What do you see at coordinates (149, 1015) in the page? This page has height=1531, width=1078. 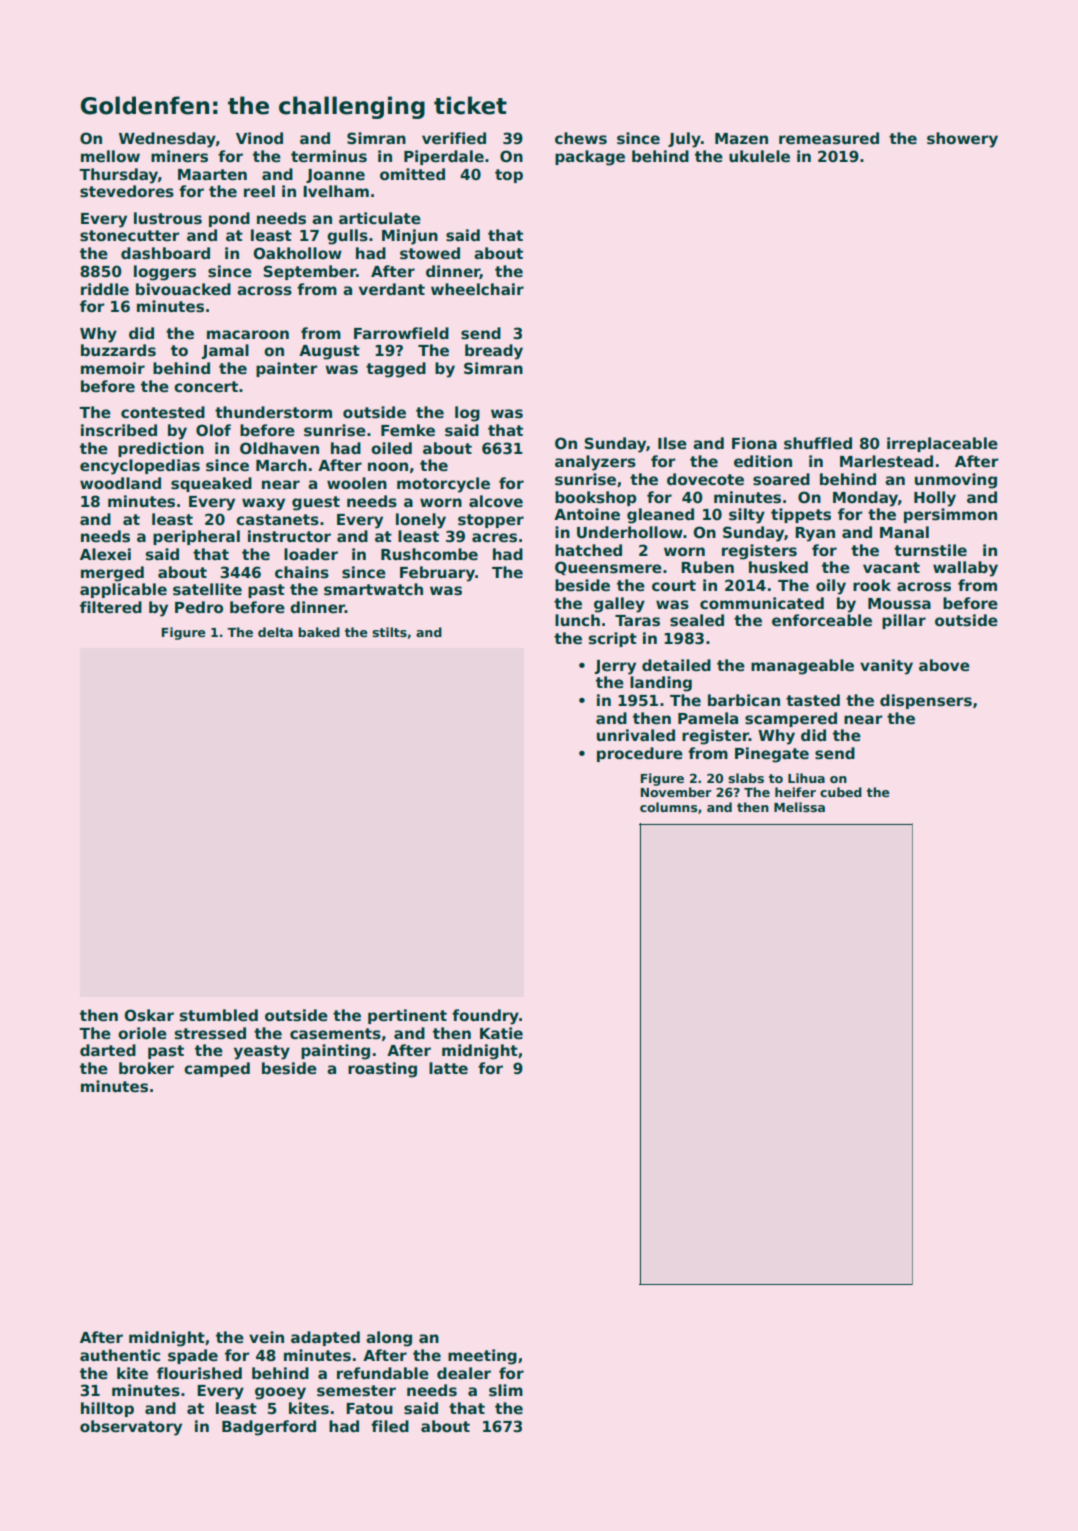 I see `Oskar` at bounding box center [149, 1015].
